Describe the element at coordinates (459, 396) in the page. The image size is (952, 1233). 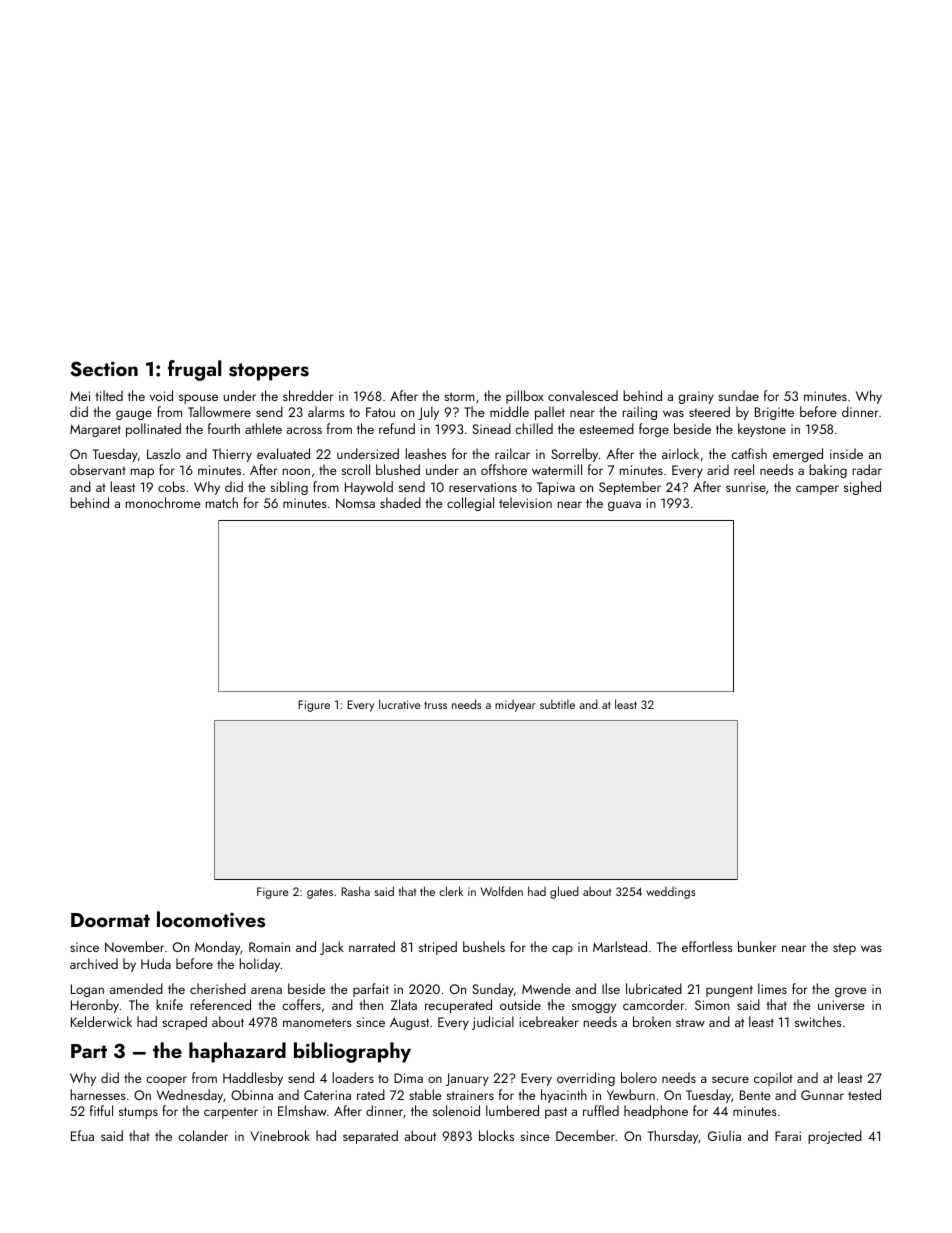
I see `storm` at that location.
